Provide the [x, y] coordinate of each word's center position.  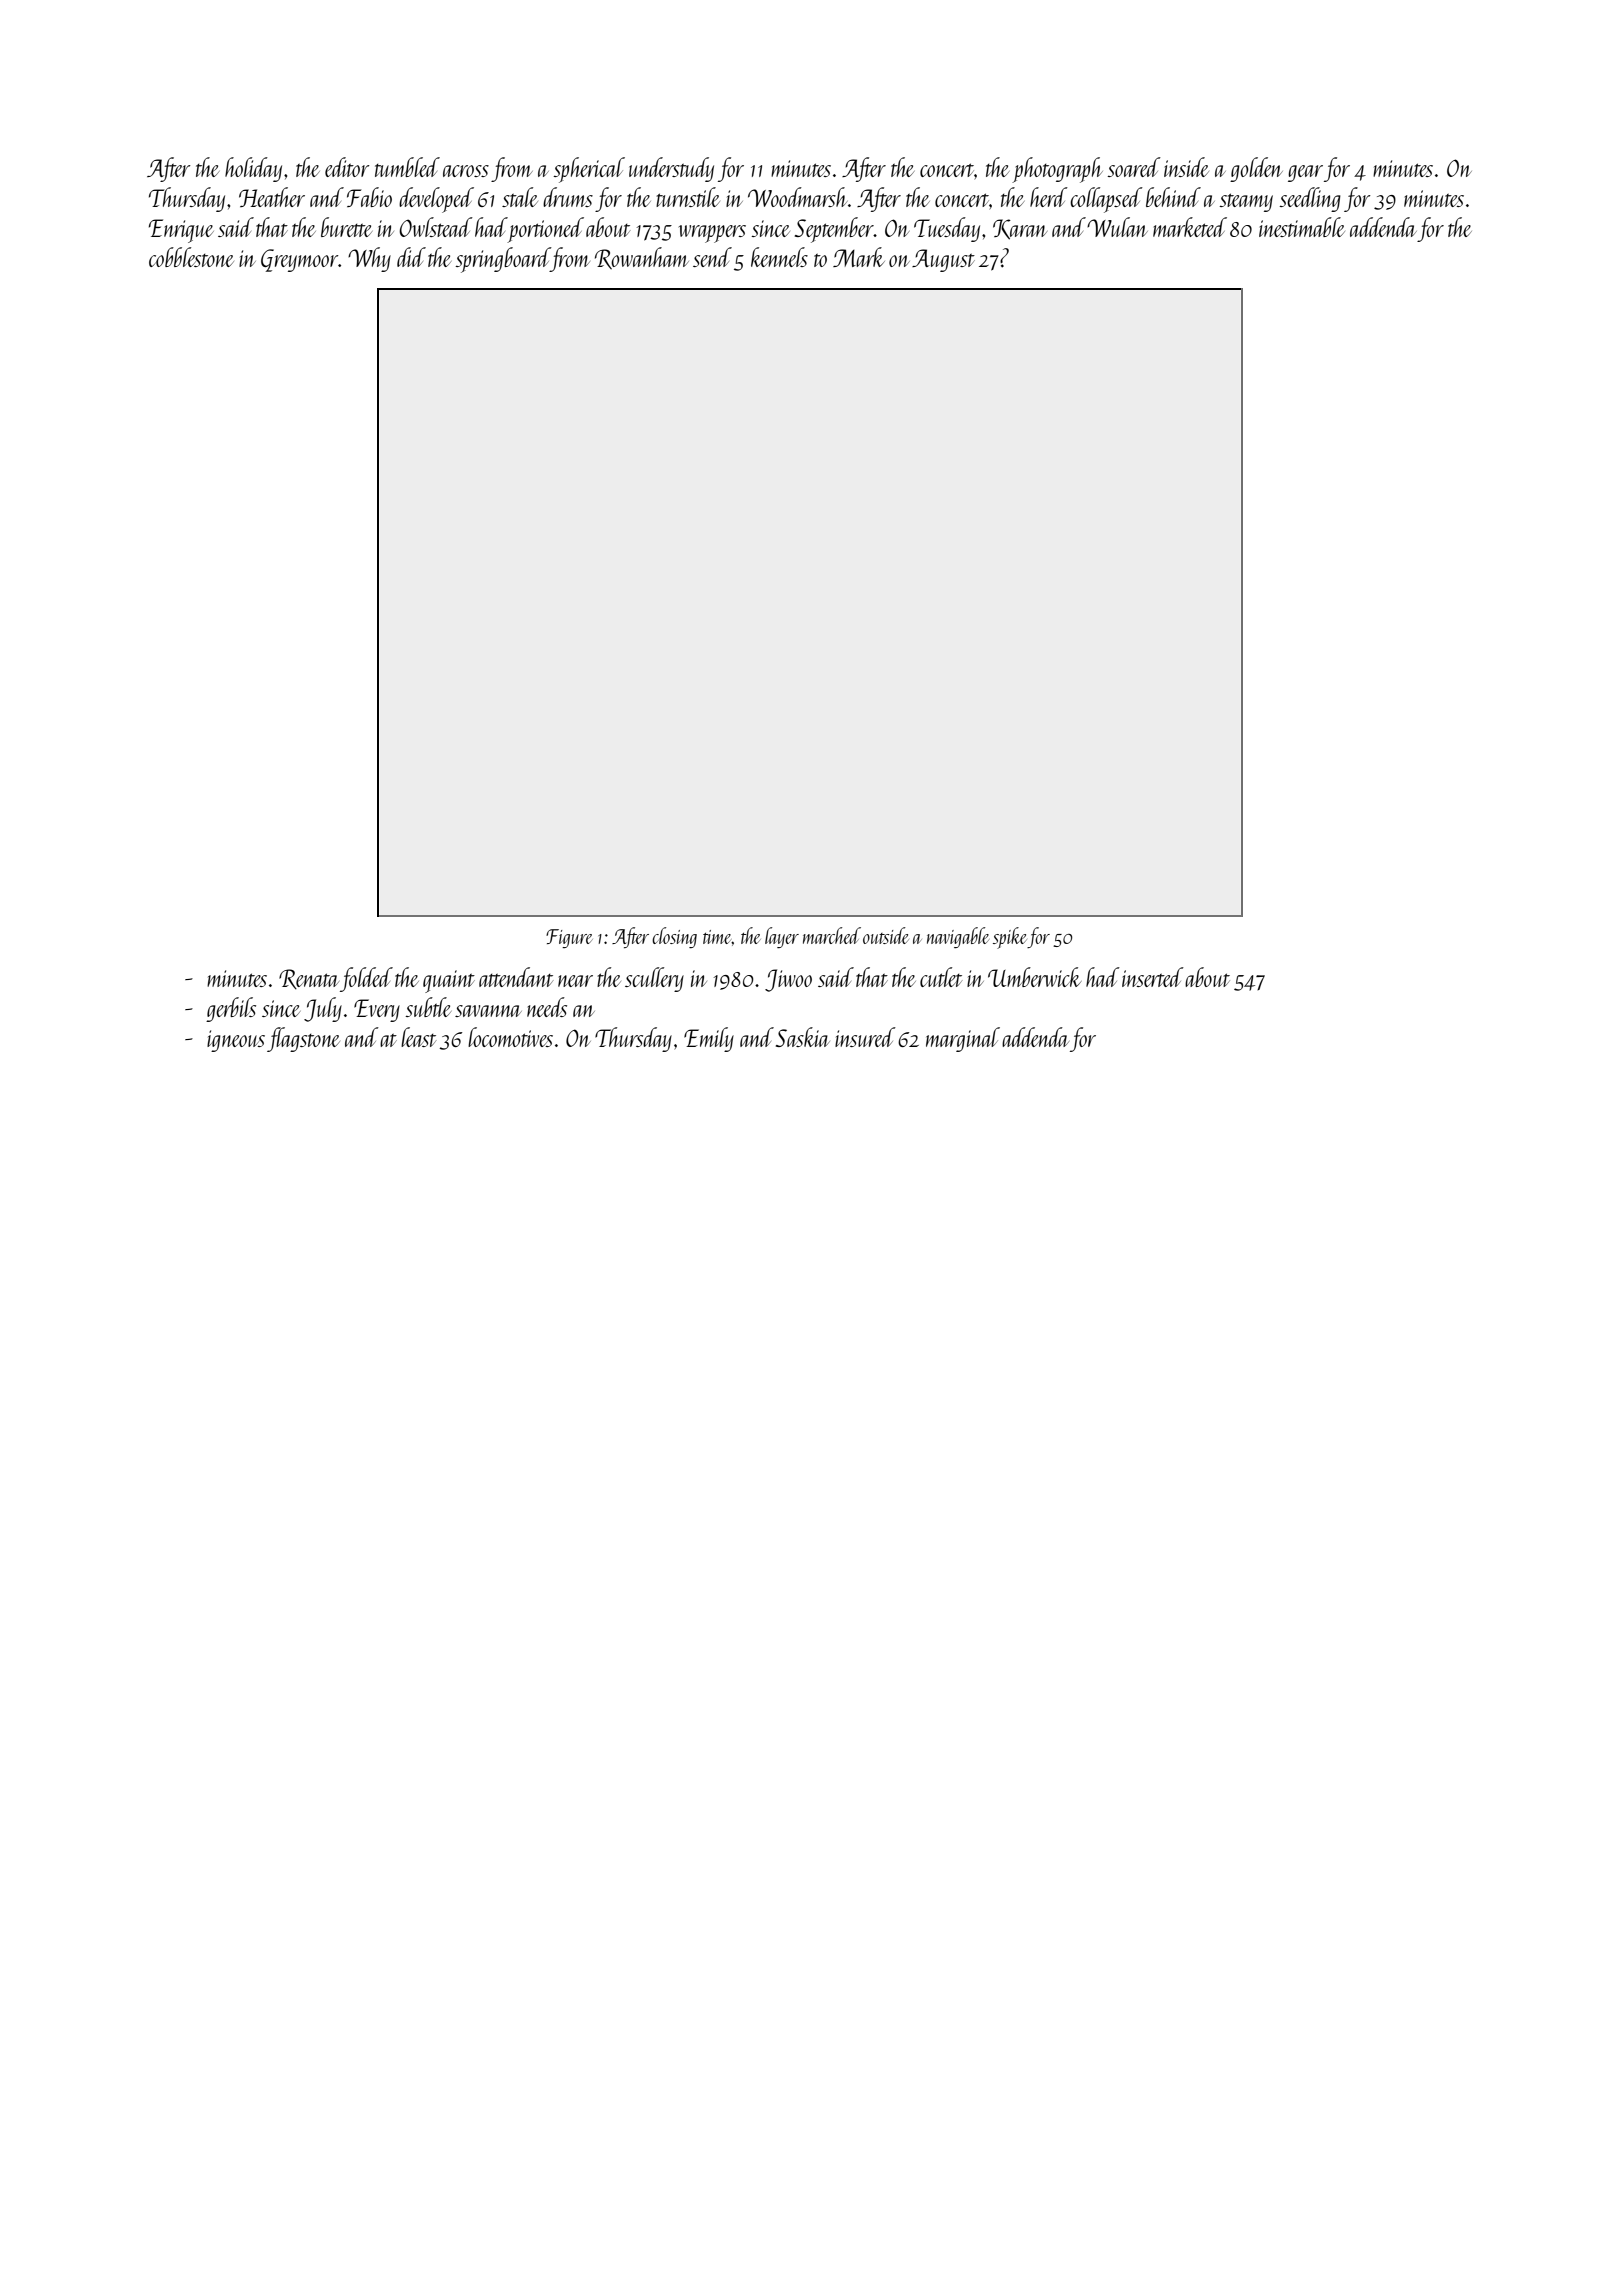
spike [1010, 938]
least [418, 1037]
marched [832, 935]
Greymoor [299, 260]
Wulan [1117, 227]
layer [782, 937]
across [466, 171]
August [943, 260]
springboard [503, 260]
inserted [1153, 977]
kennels [779, 257]
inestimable [1302, 227]
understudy [671, 169]
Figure [569, 938]
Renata [309, 979]
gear [1305, 173]
